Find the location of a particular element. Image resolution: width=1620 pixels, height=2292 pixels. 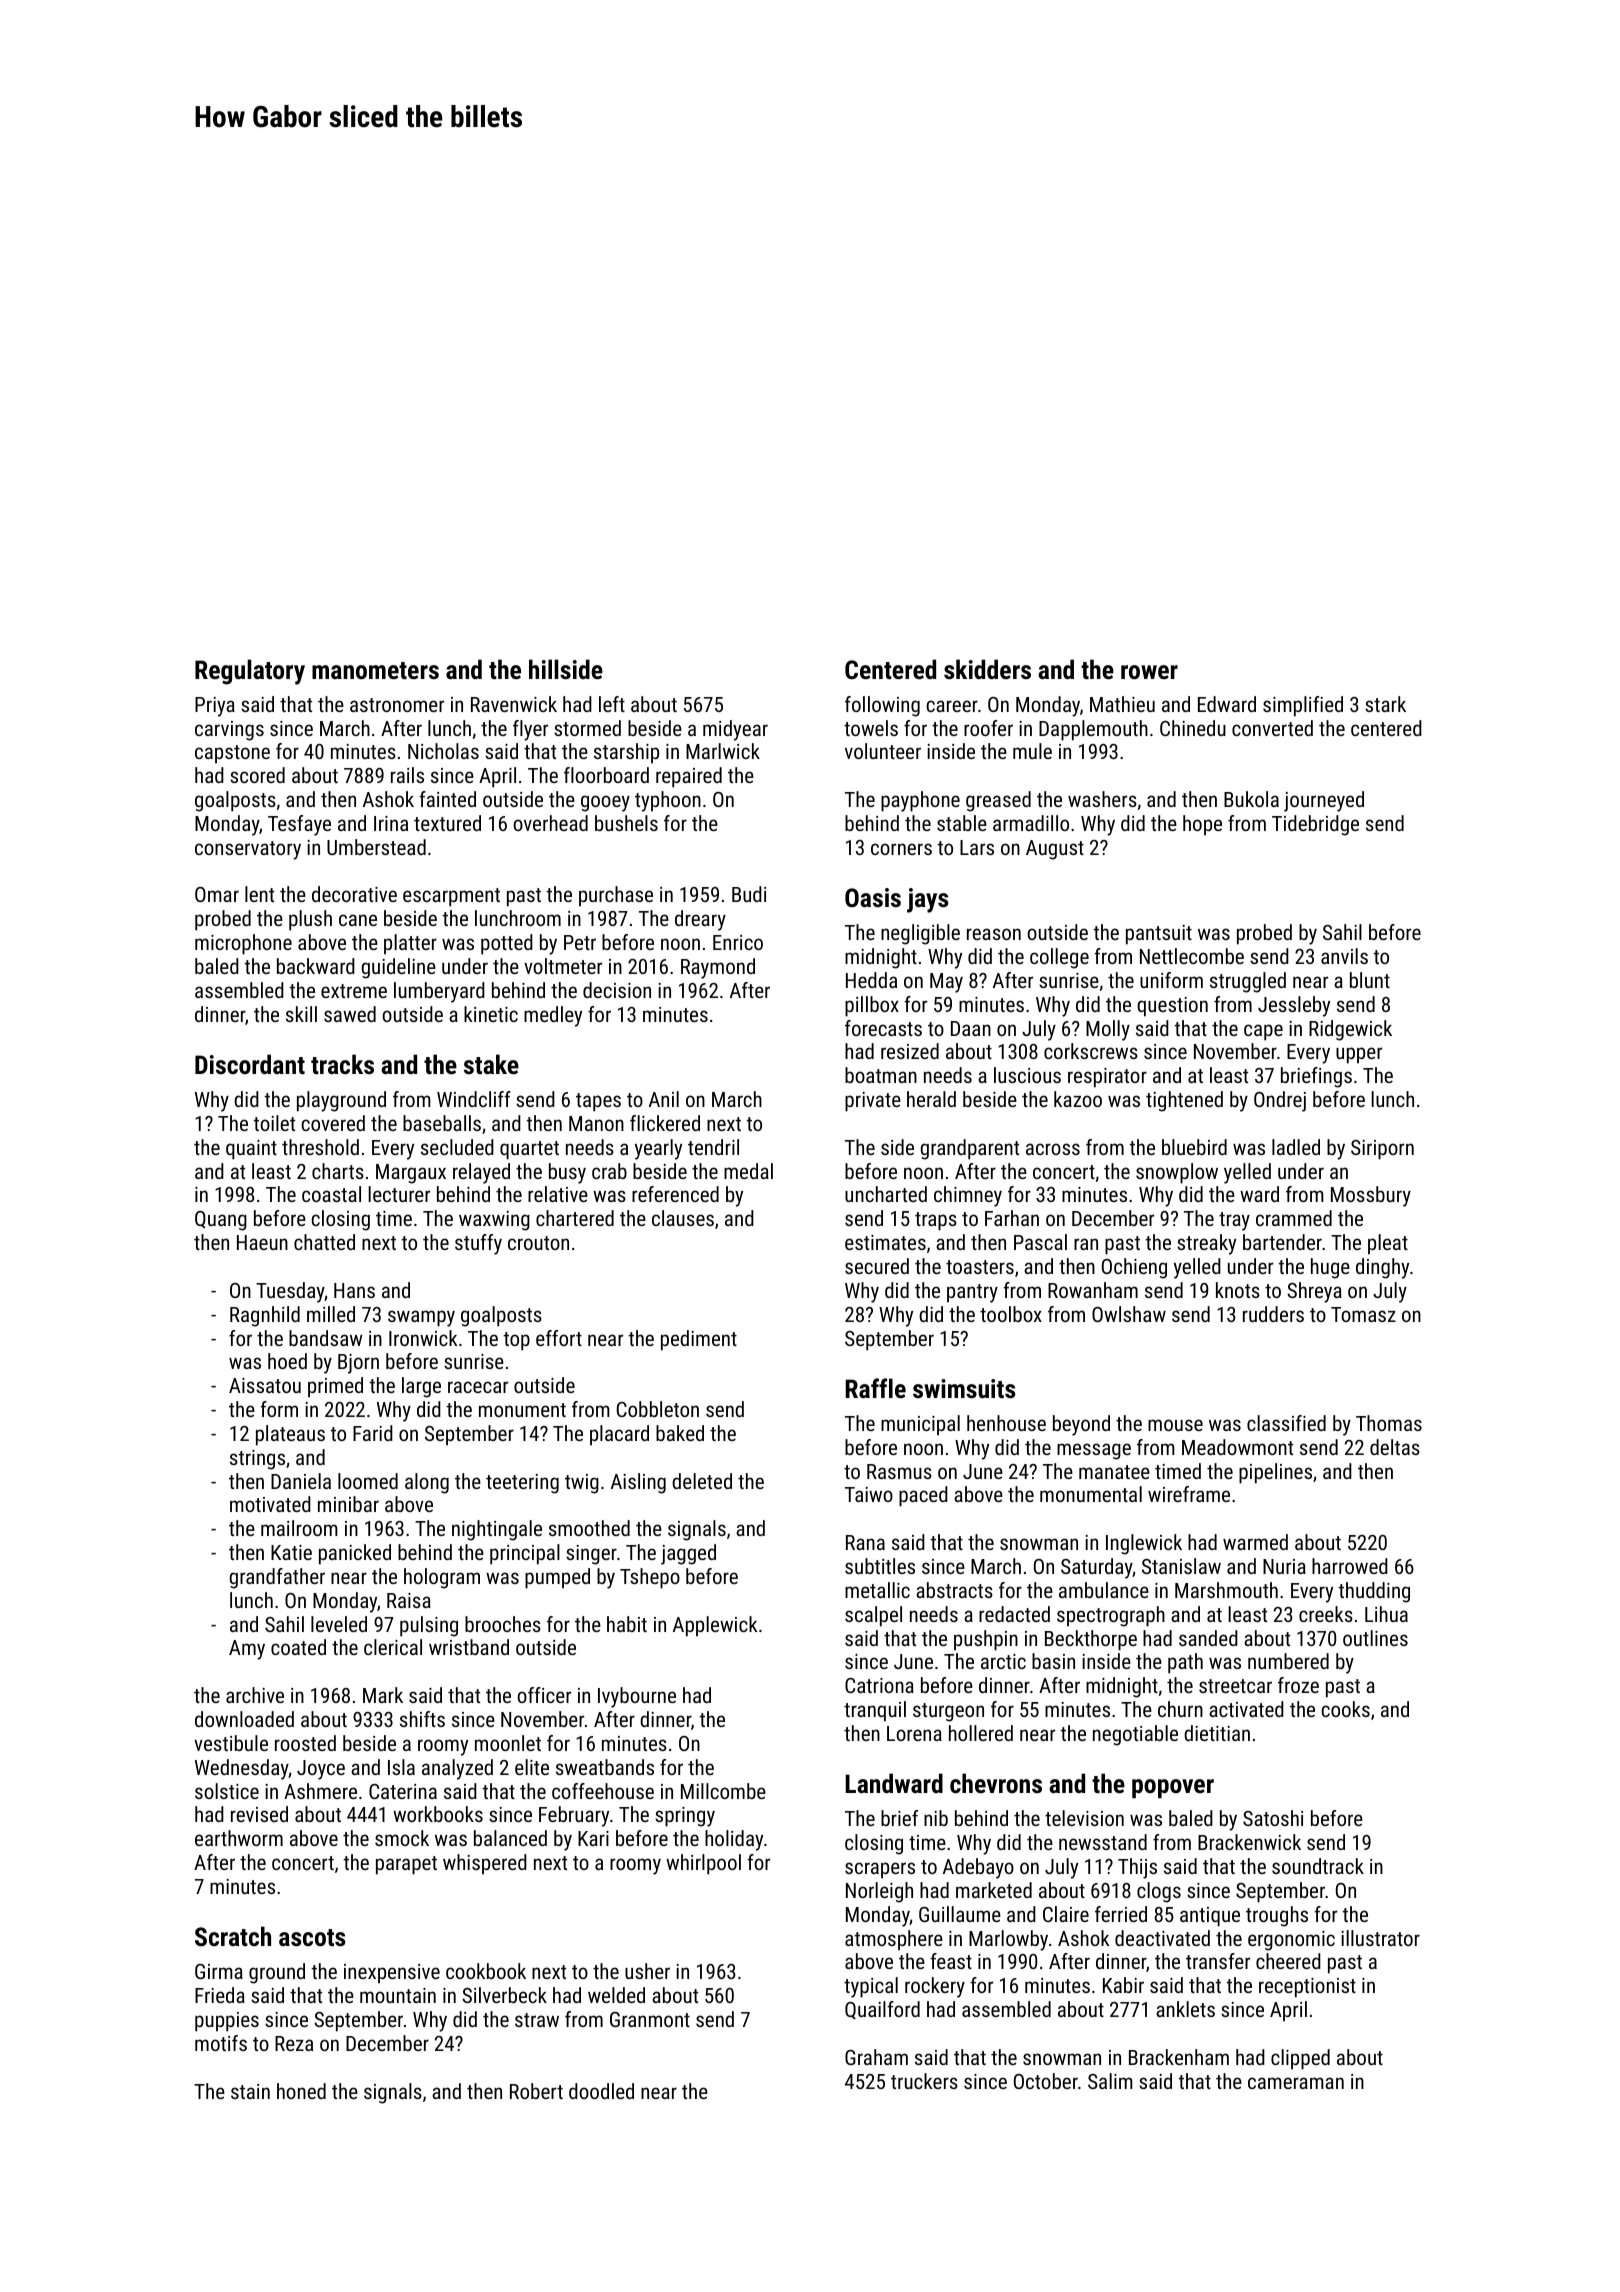

Tomasz is located at coordinates (1363, 1314).
